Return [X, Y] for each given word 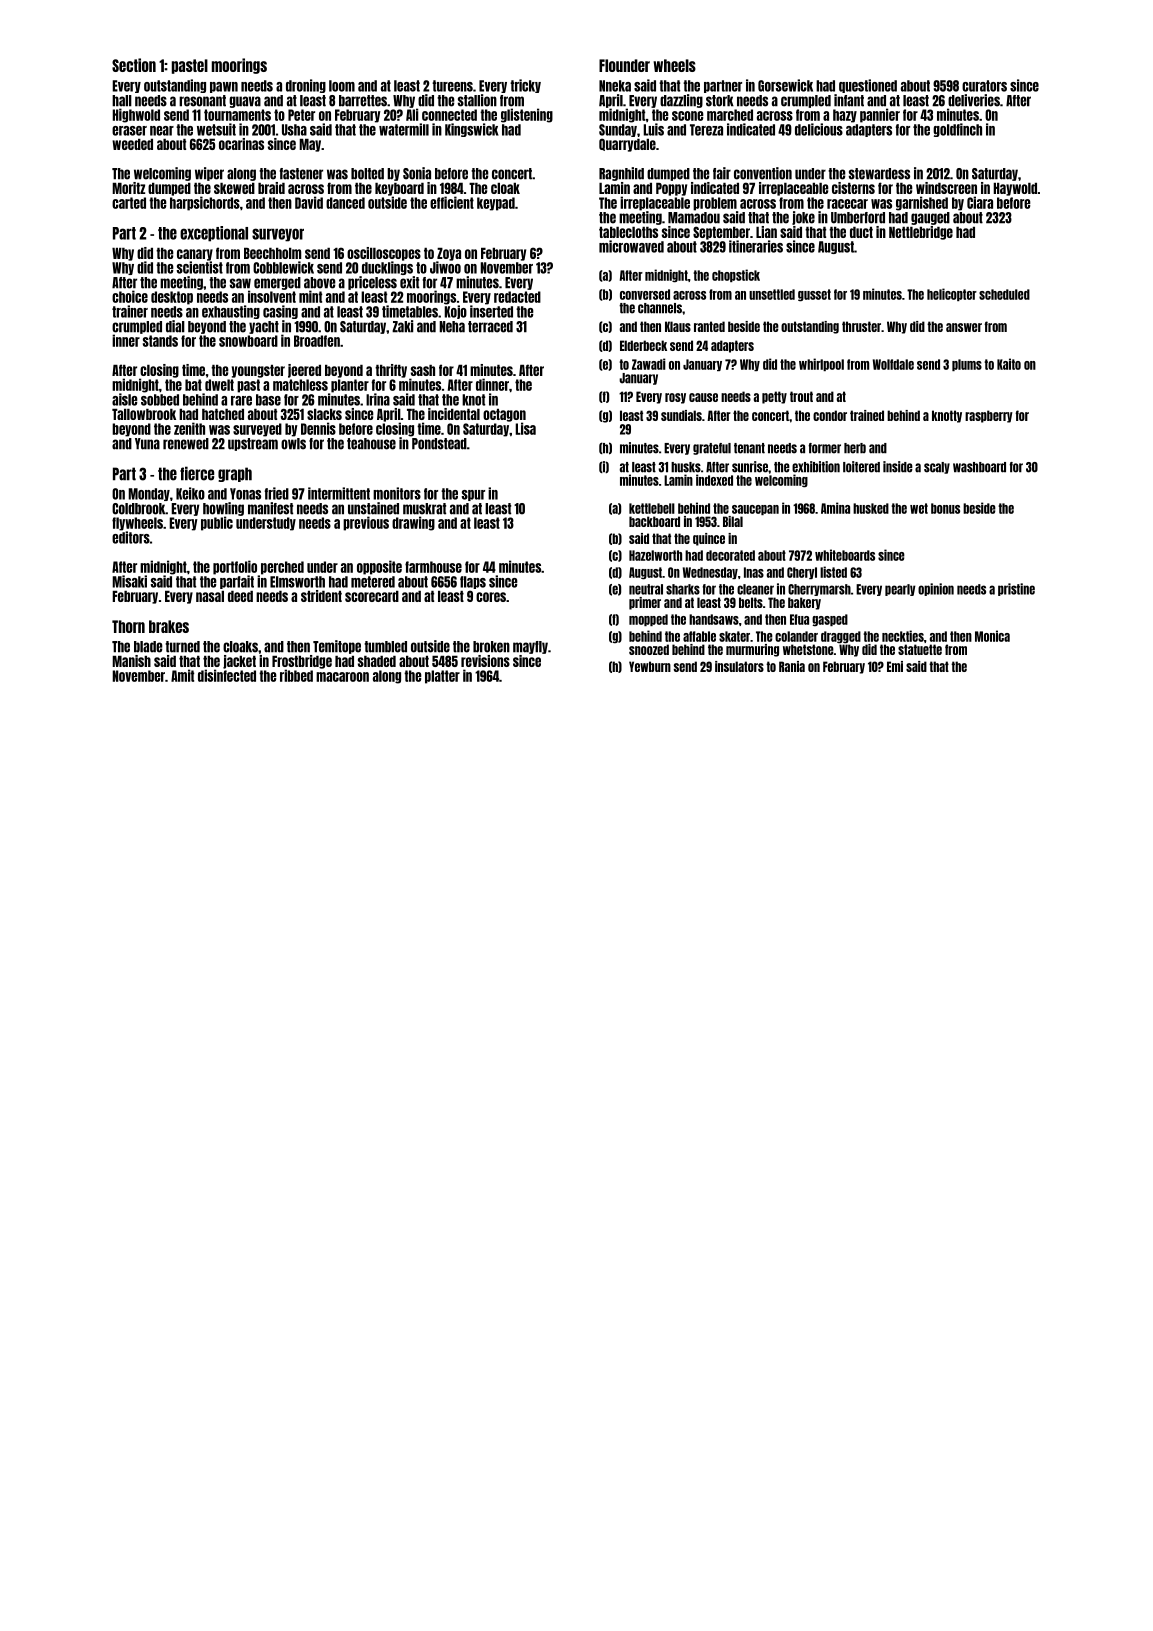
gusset [814, 295]
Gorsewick [785, 85]
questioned [868, 86]
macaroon [342, 677]
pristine [1016, 589]
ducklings [387, 268]
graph [235, 474]
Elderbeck [643, 345]
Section [134, 65]
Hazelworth [655, 555]
